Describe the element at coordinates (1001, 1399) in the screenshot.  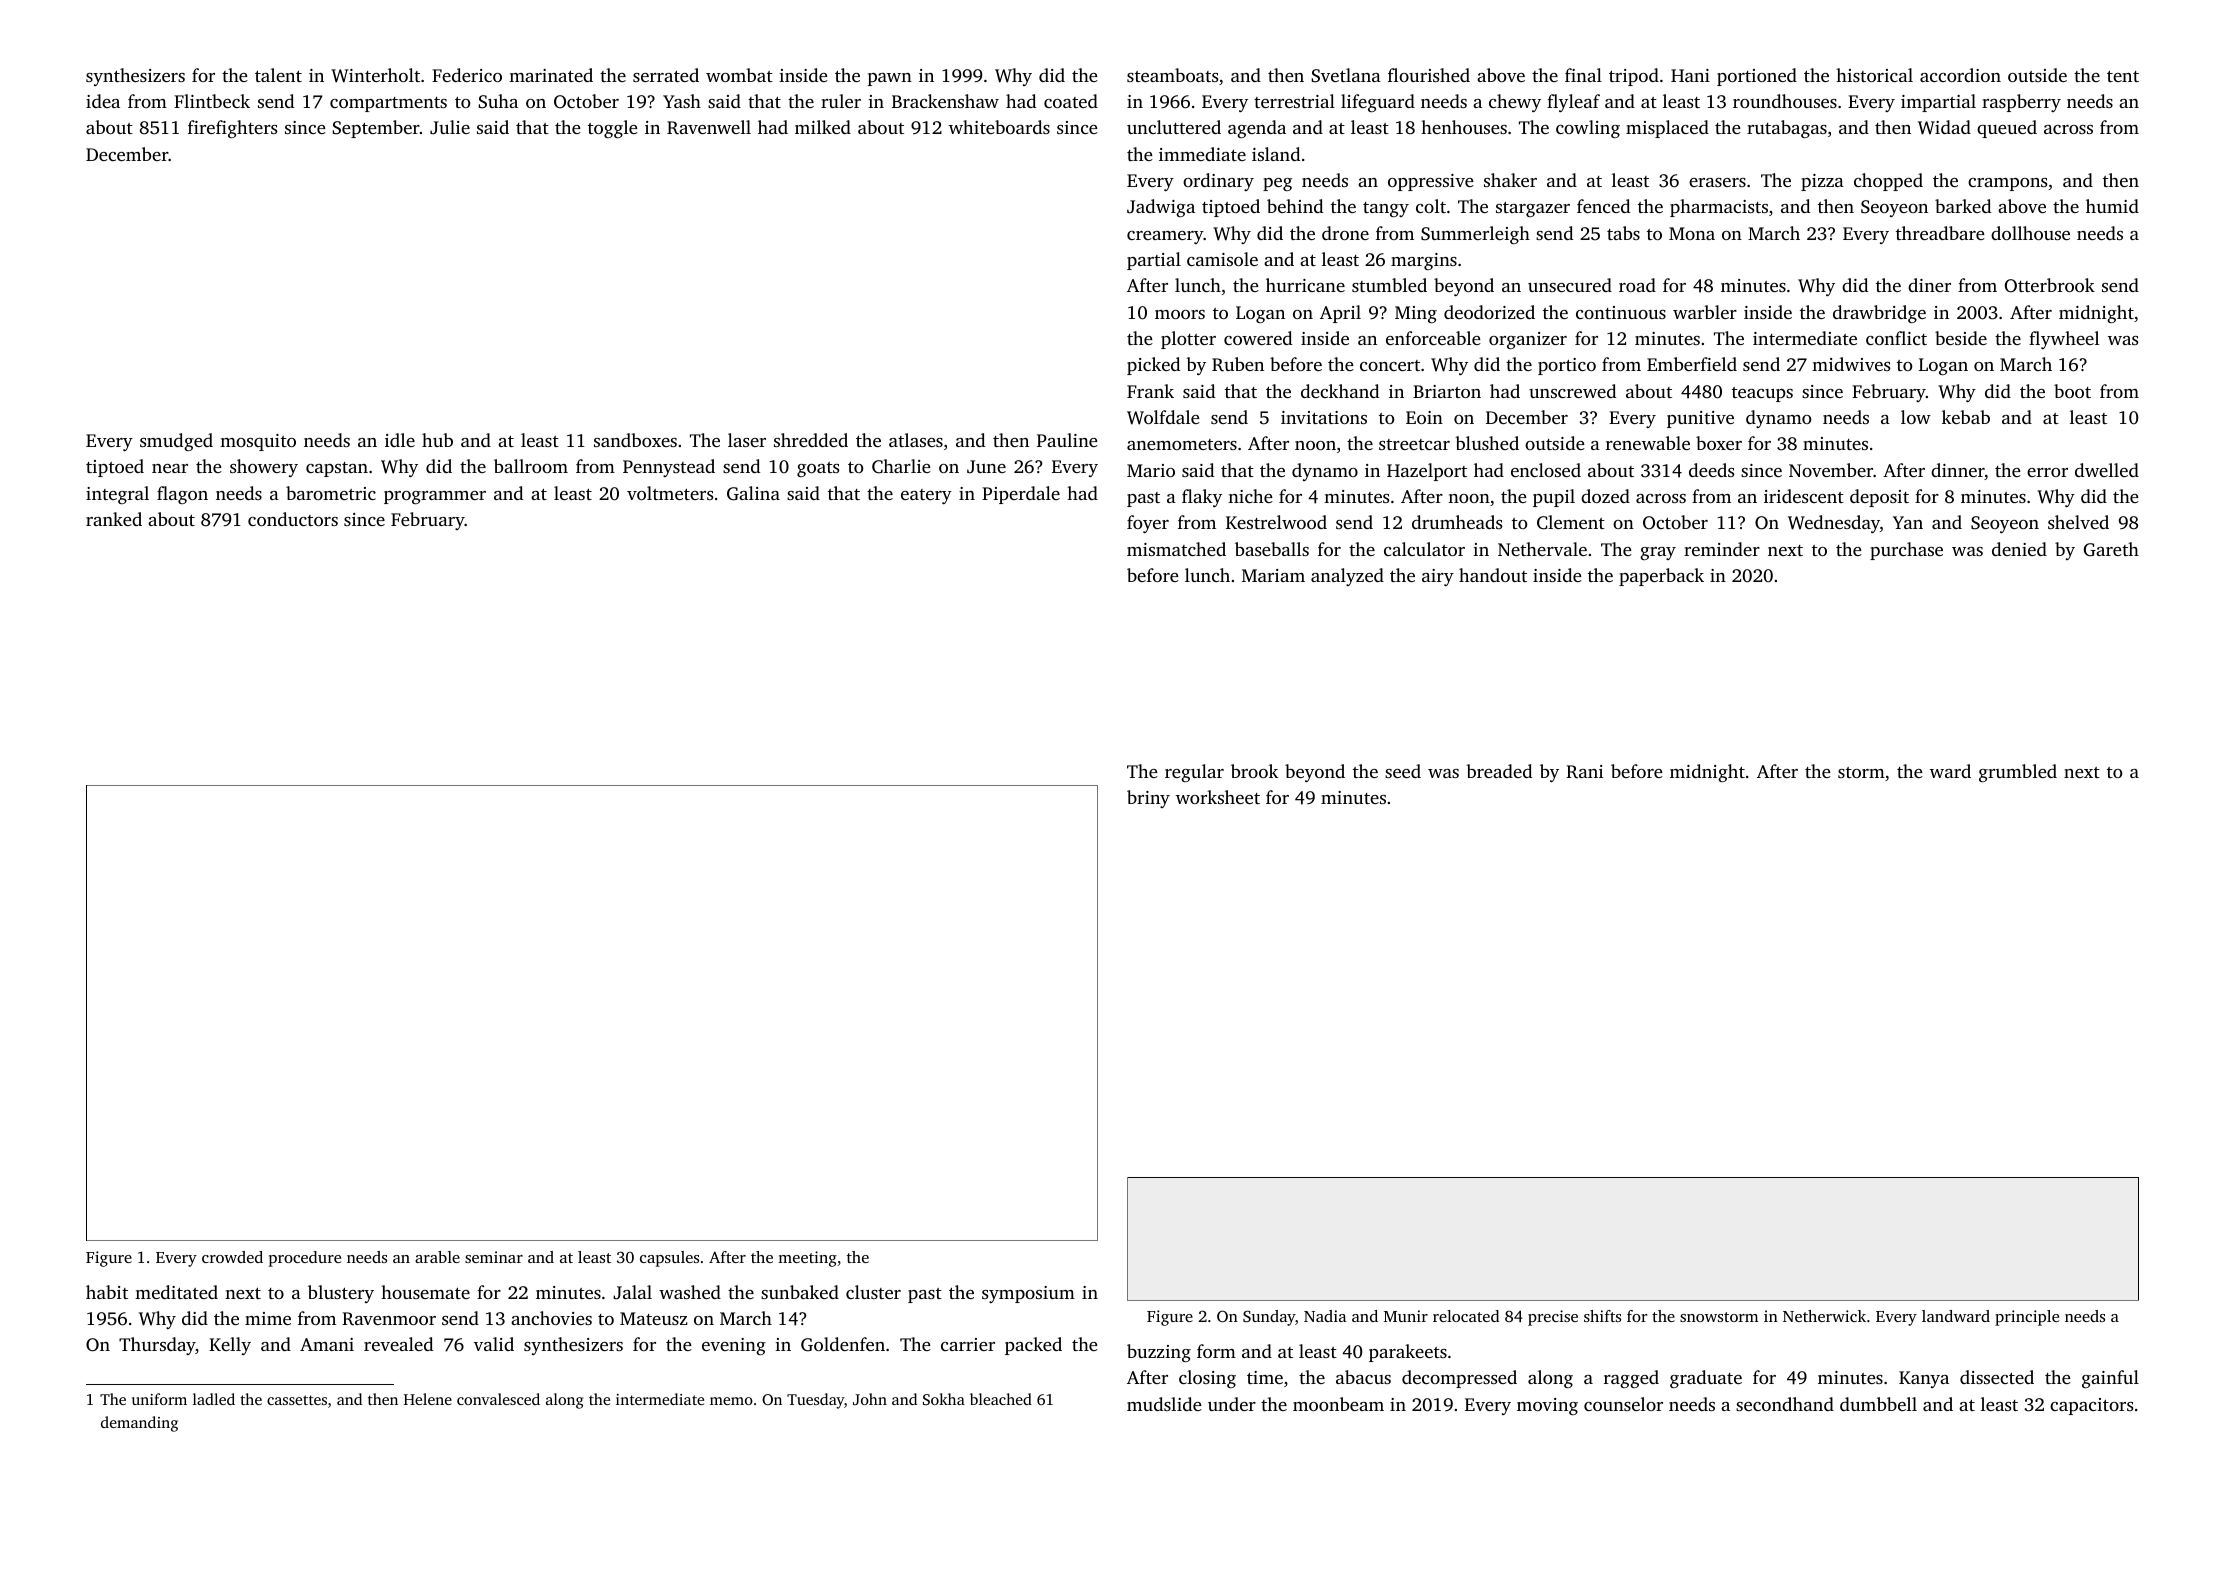
I see `bleached` at that location.
